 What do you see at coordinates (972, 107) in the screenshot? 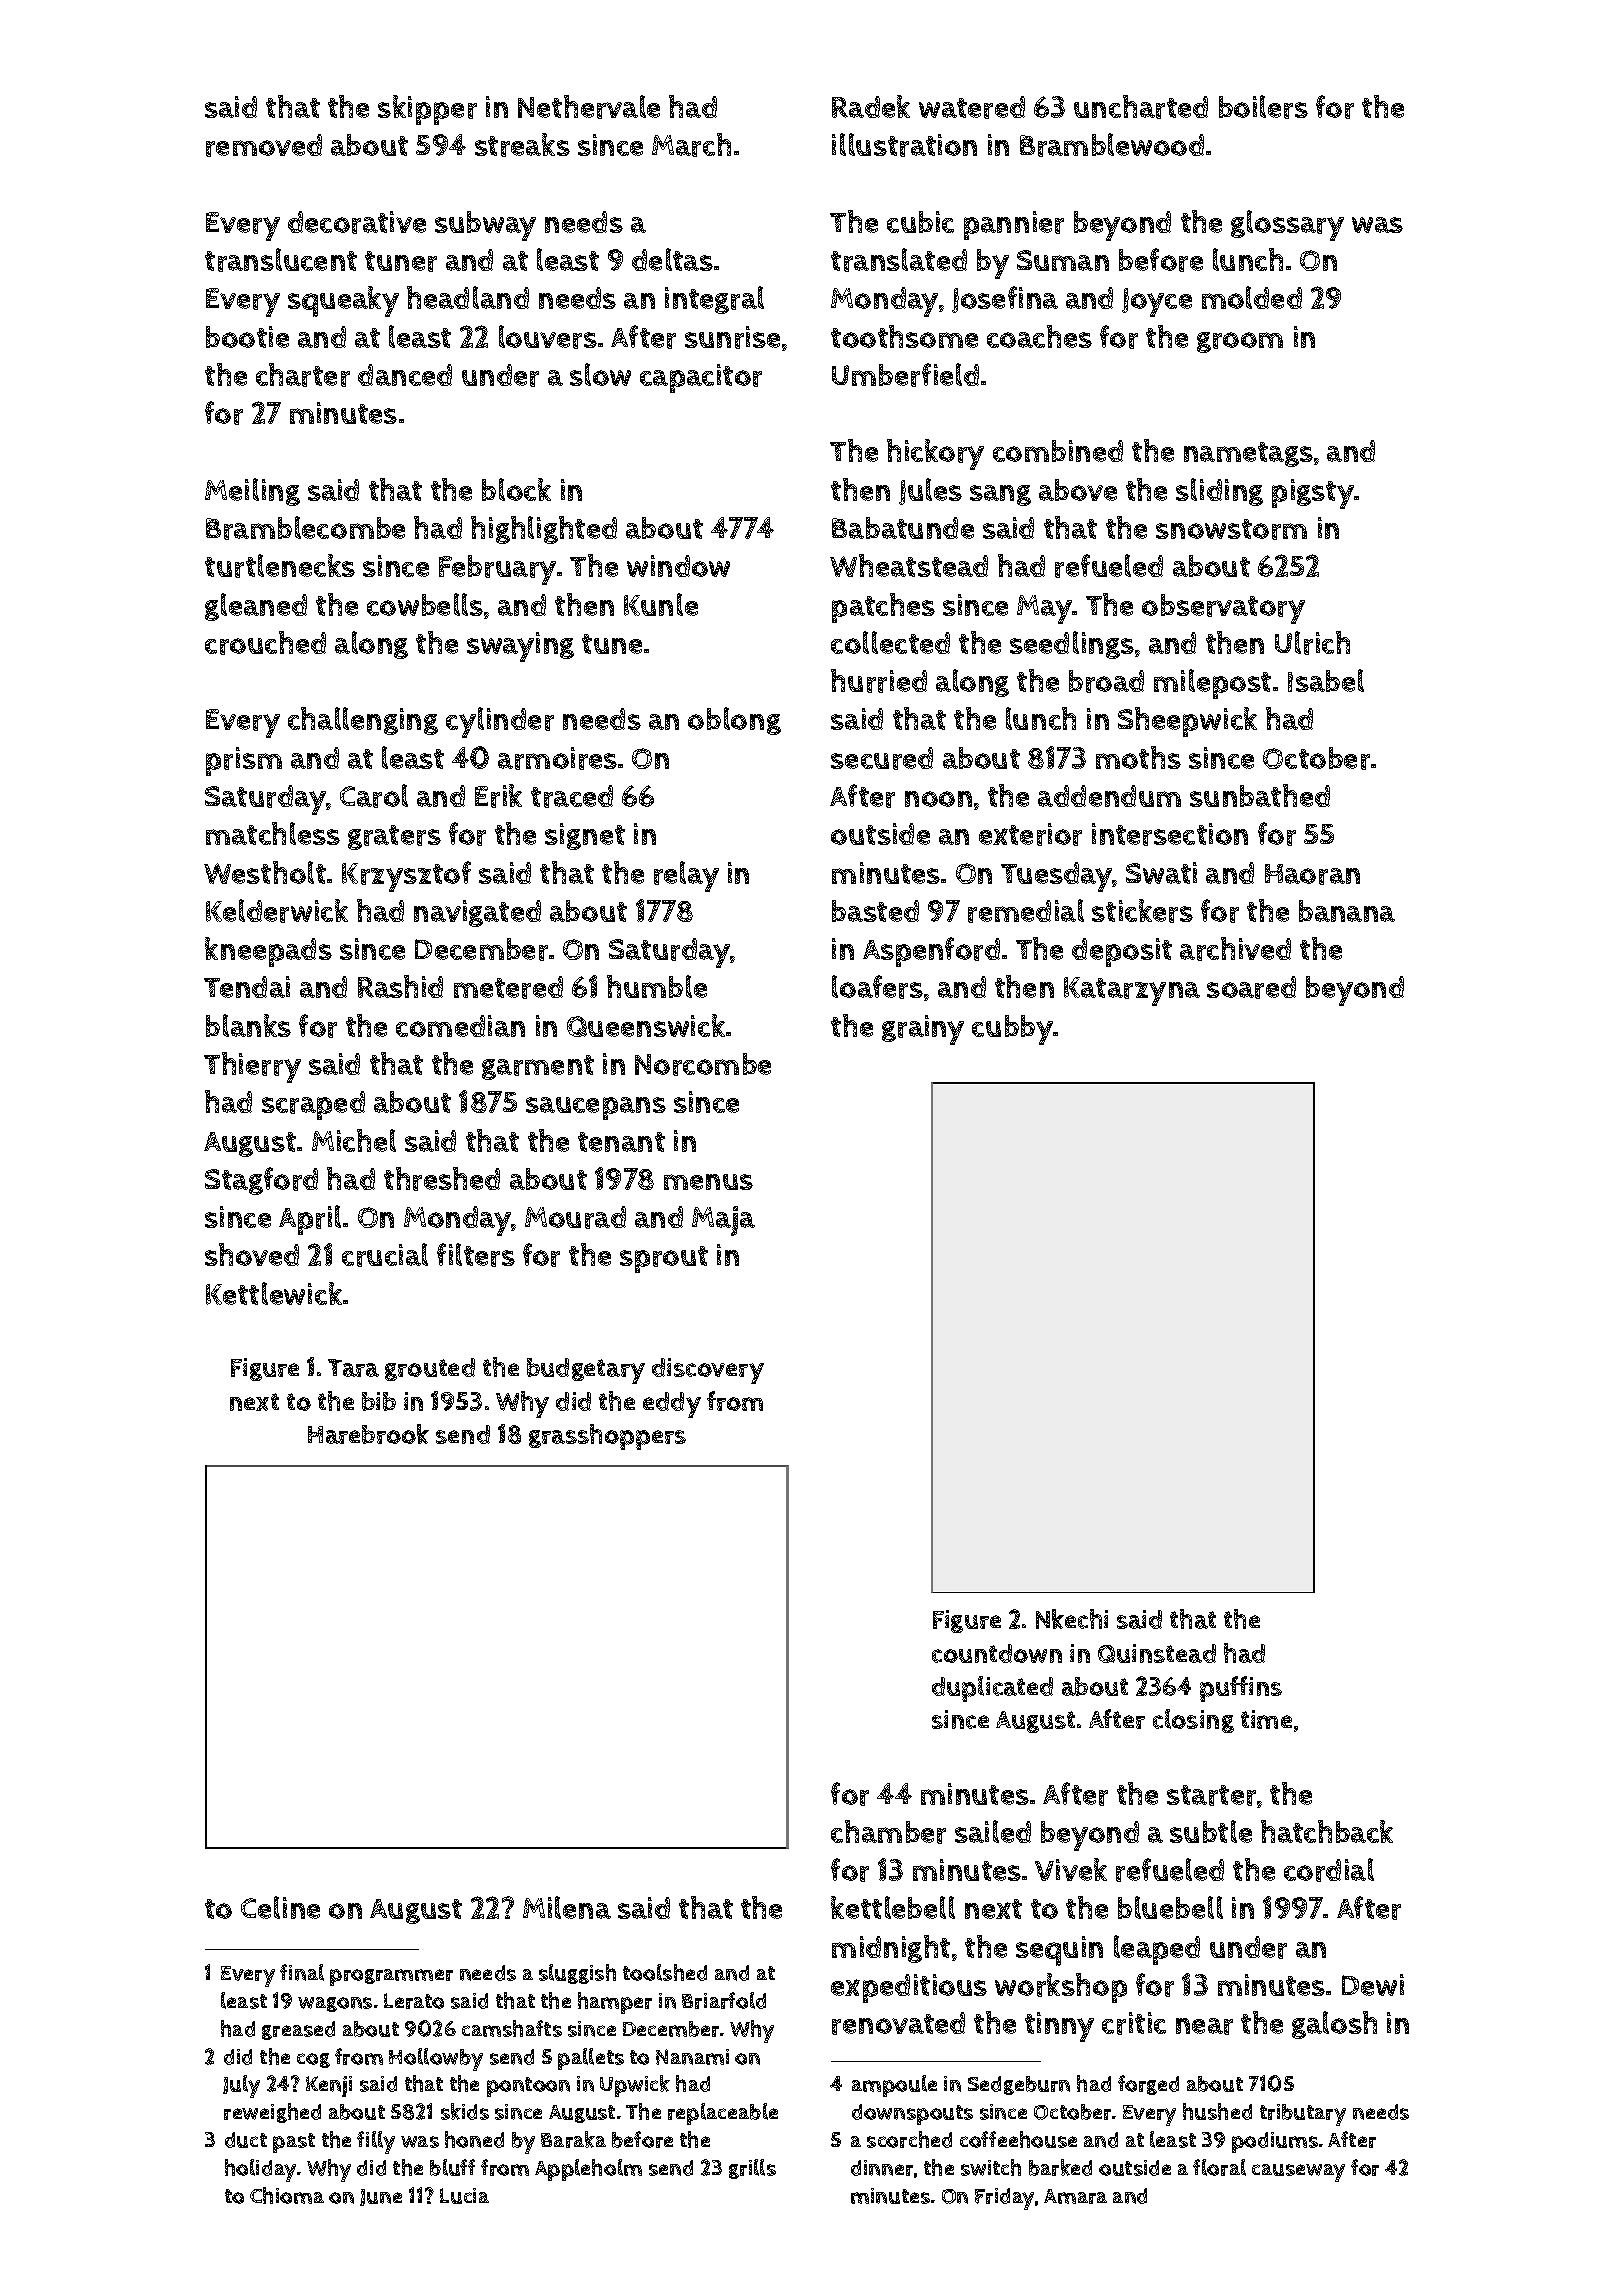
I see `watered` at bounding box center [972, 107].
